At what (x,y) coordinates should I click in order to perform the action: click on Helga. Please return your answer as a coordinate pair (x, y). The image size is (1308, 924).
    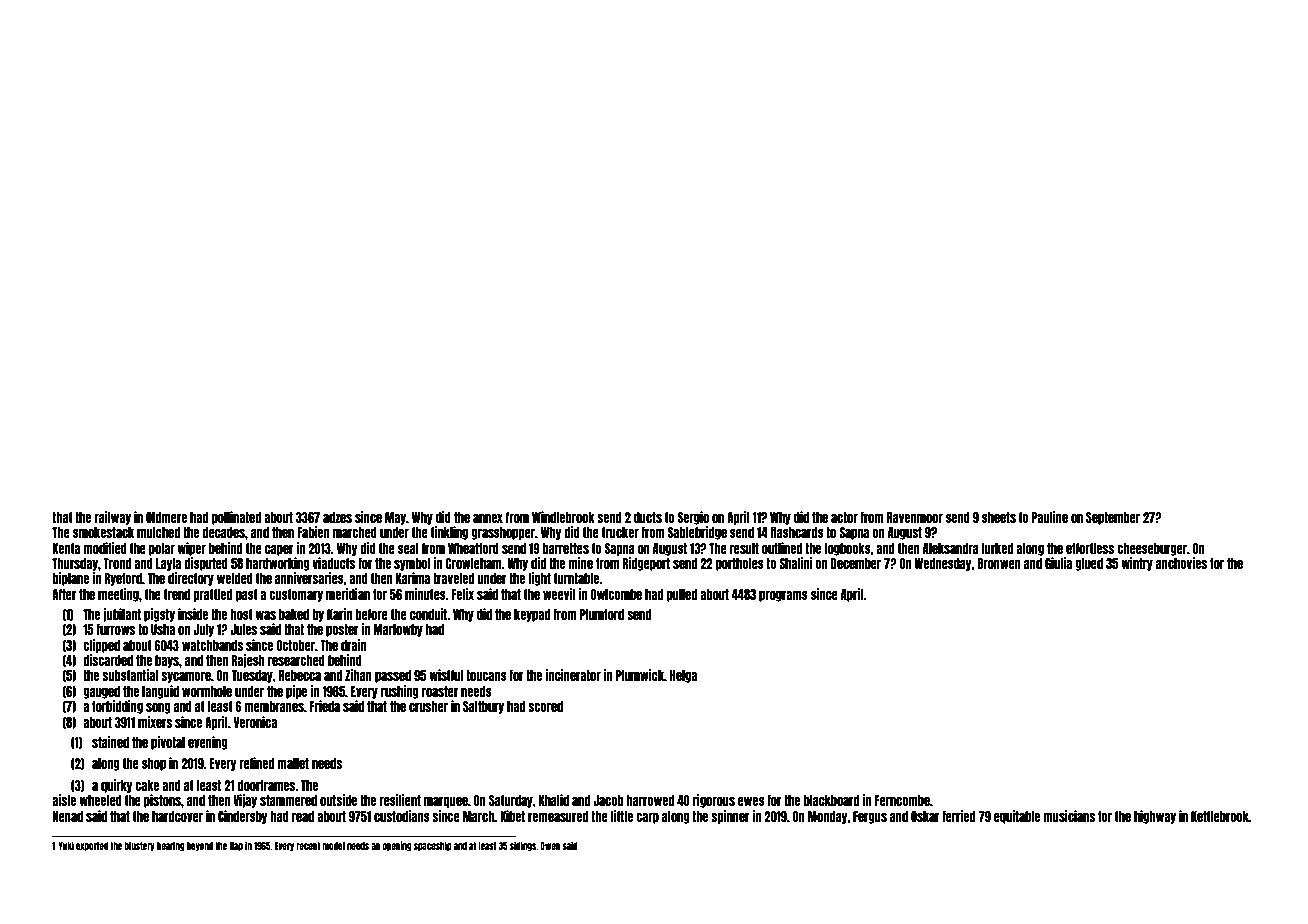
    Looking at the image, I should click on (683, 676).
